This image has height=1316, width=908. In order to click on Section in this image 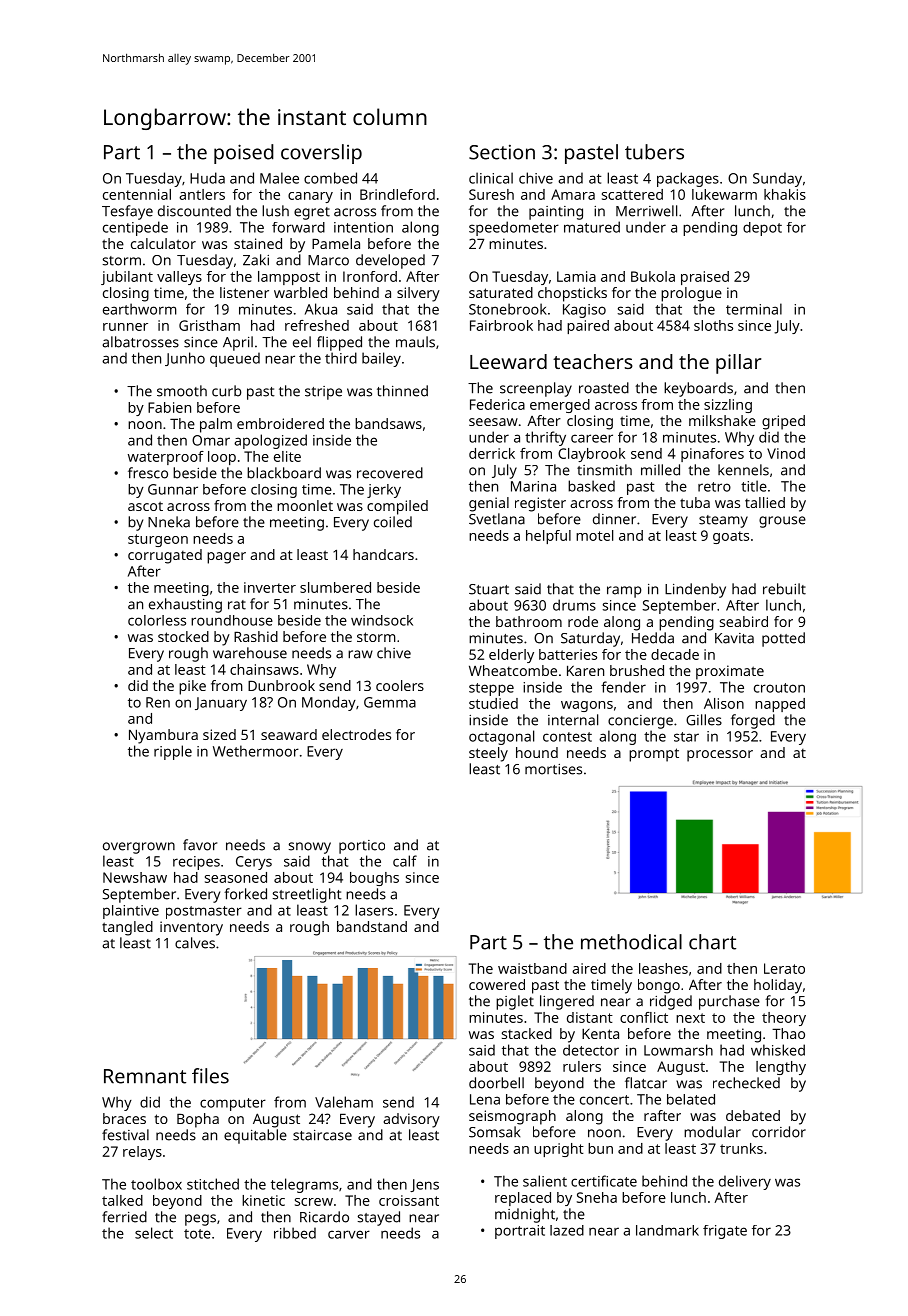, I will do `click(502, 152)`.
